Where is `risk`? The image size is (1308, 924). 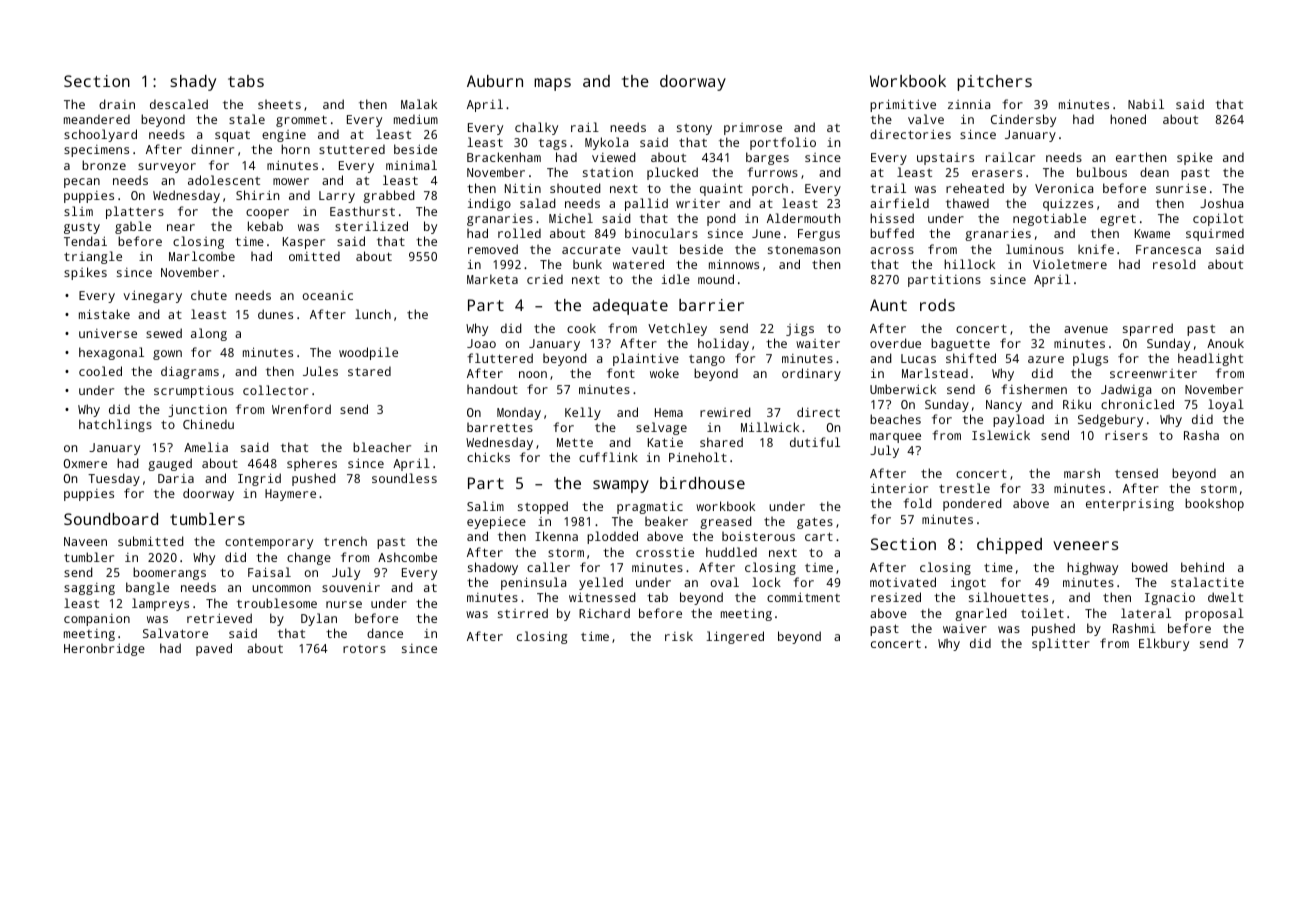
risk is located at coordinates (679, 636).
